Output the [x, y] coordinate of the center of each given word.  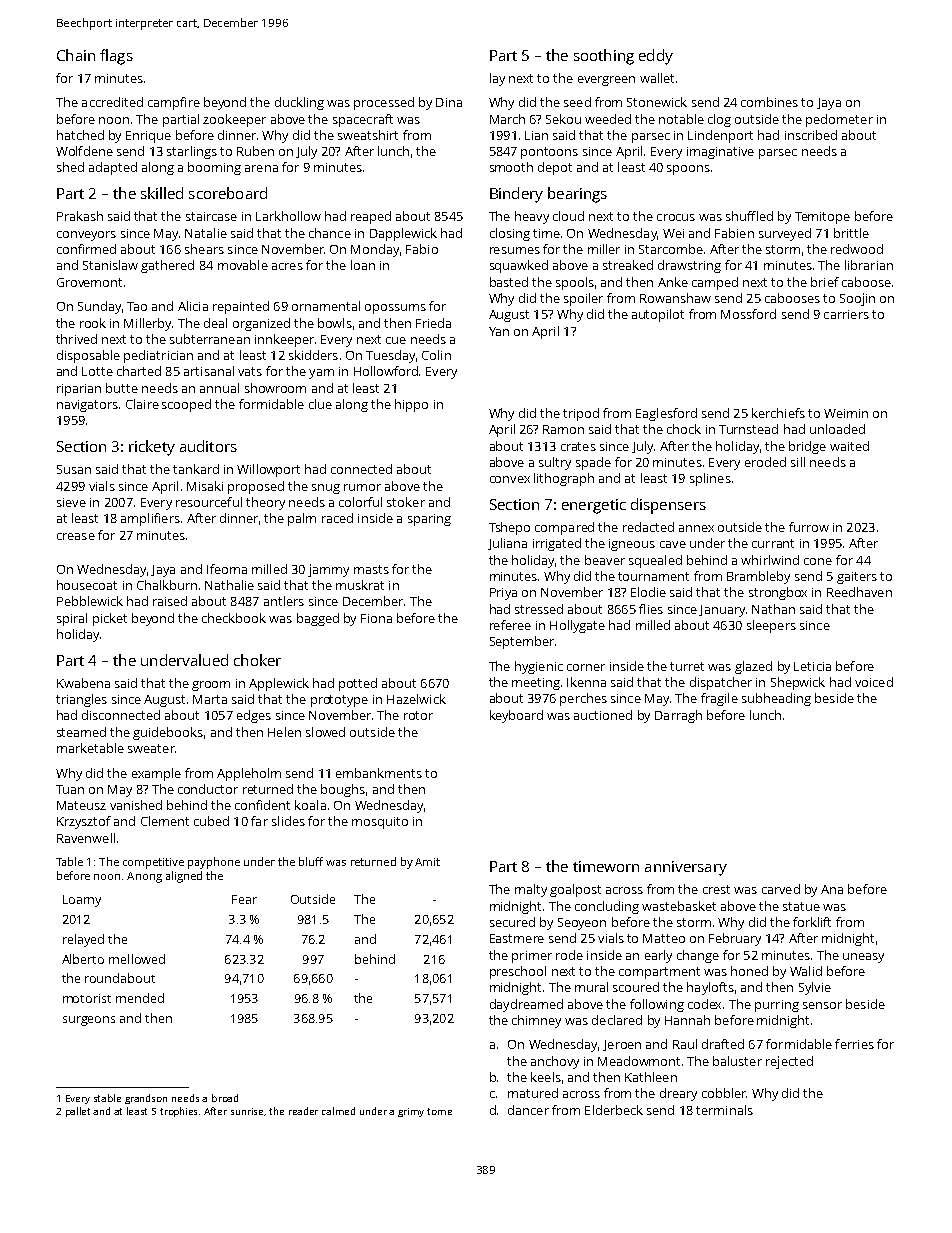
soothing [604, 57]
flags [116, 57]
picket [110, 619]
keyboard [516, 716]
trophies [178, 1112]
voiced [874, 682]
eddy [656, 57]
